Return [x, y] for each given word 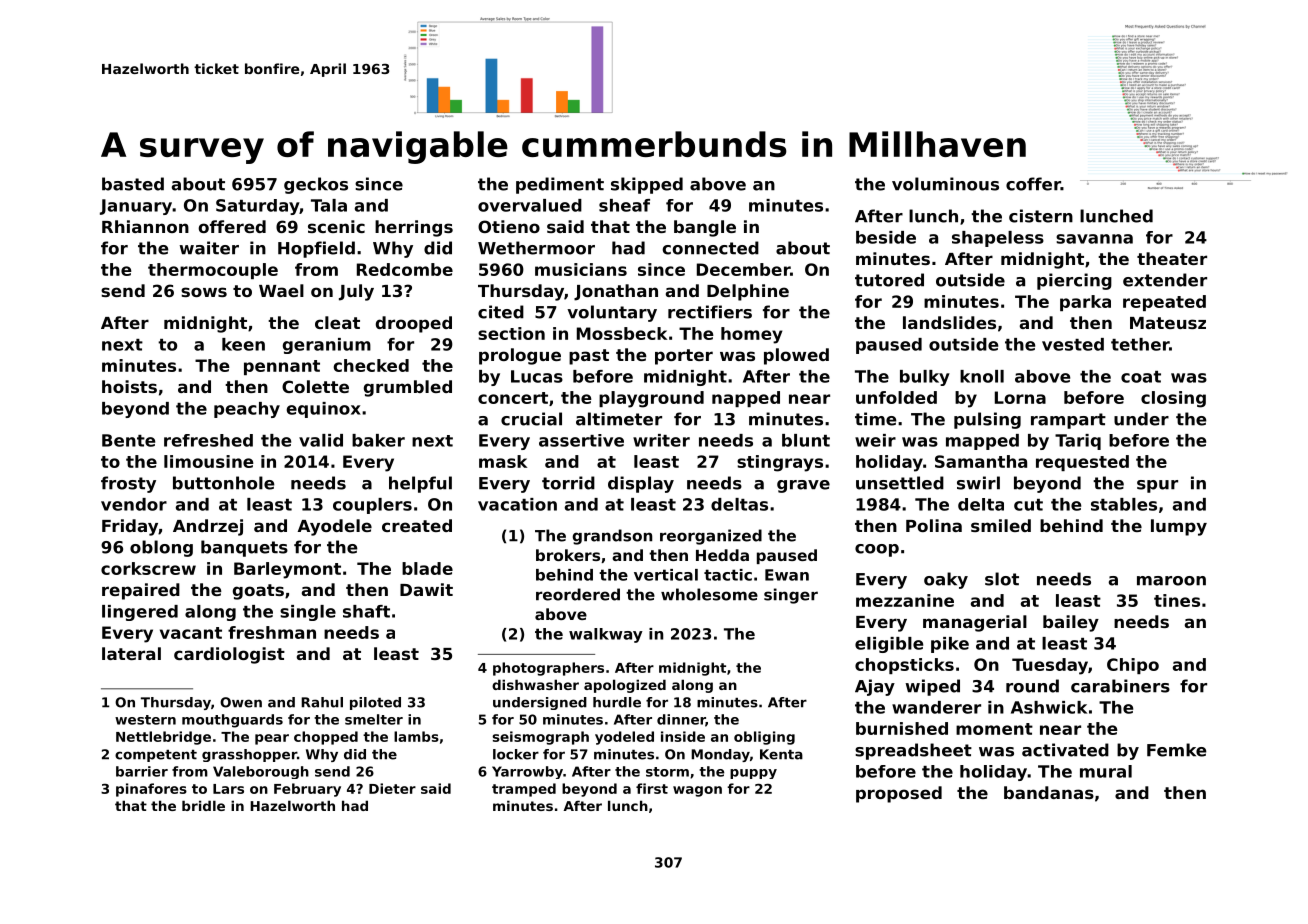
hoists [129, 386]
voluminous [945, 184]
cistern [1041, 216]
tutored [889, 280]
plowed [796, 356]
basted [133, 184]
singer [791, 596]
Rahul [322, 702]
